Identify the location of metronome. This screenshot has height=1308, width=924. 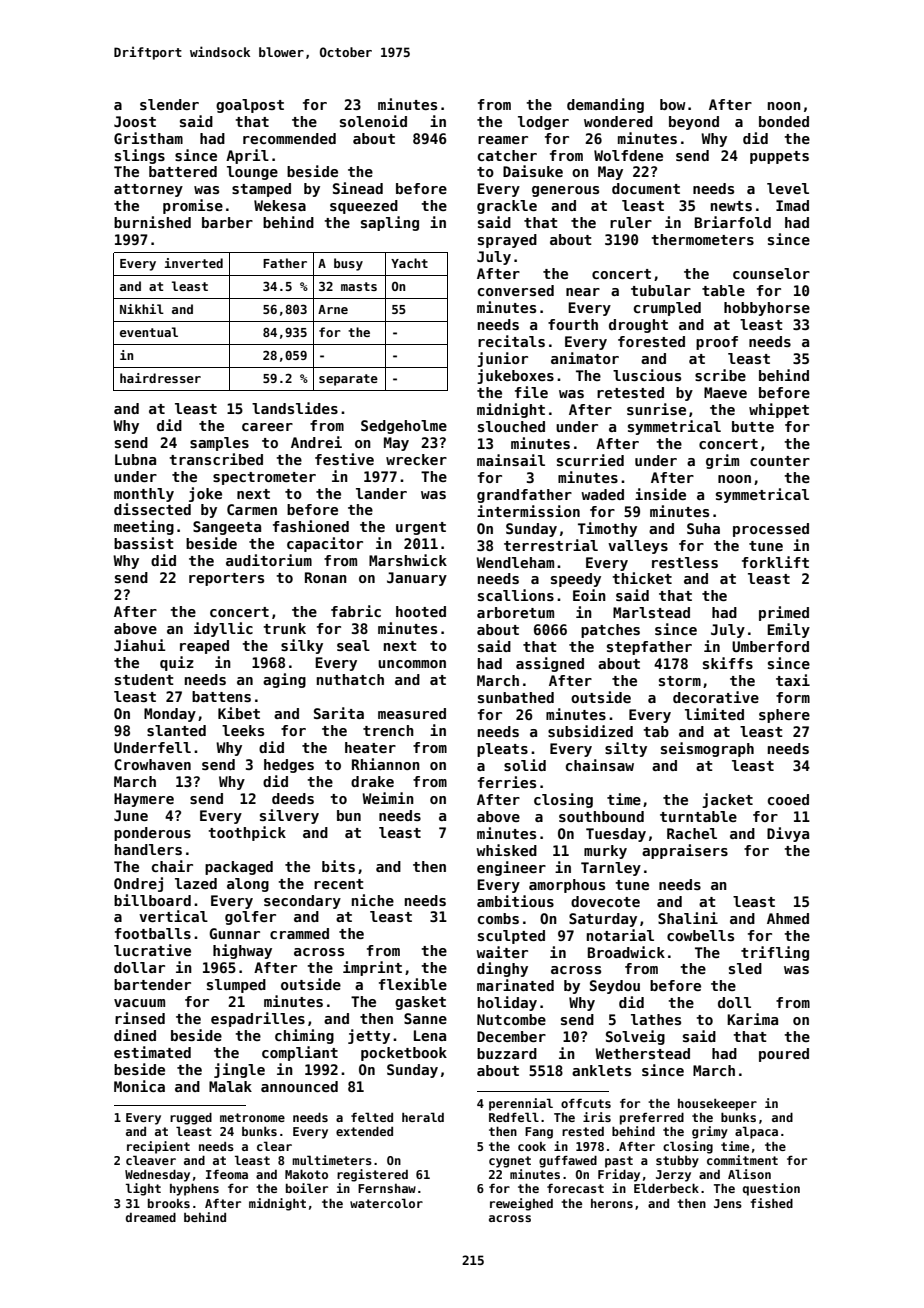
(252, 1117).
